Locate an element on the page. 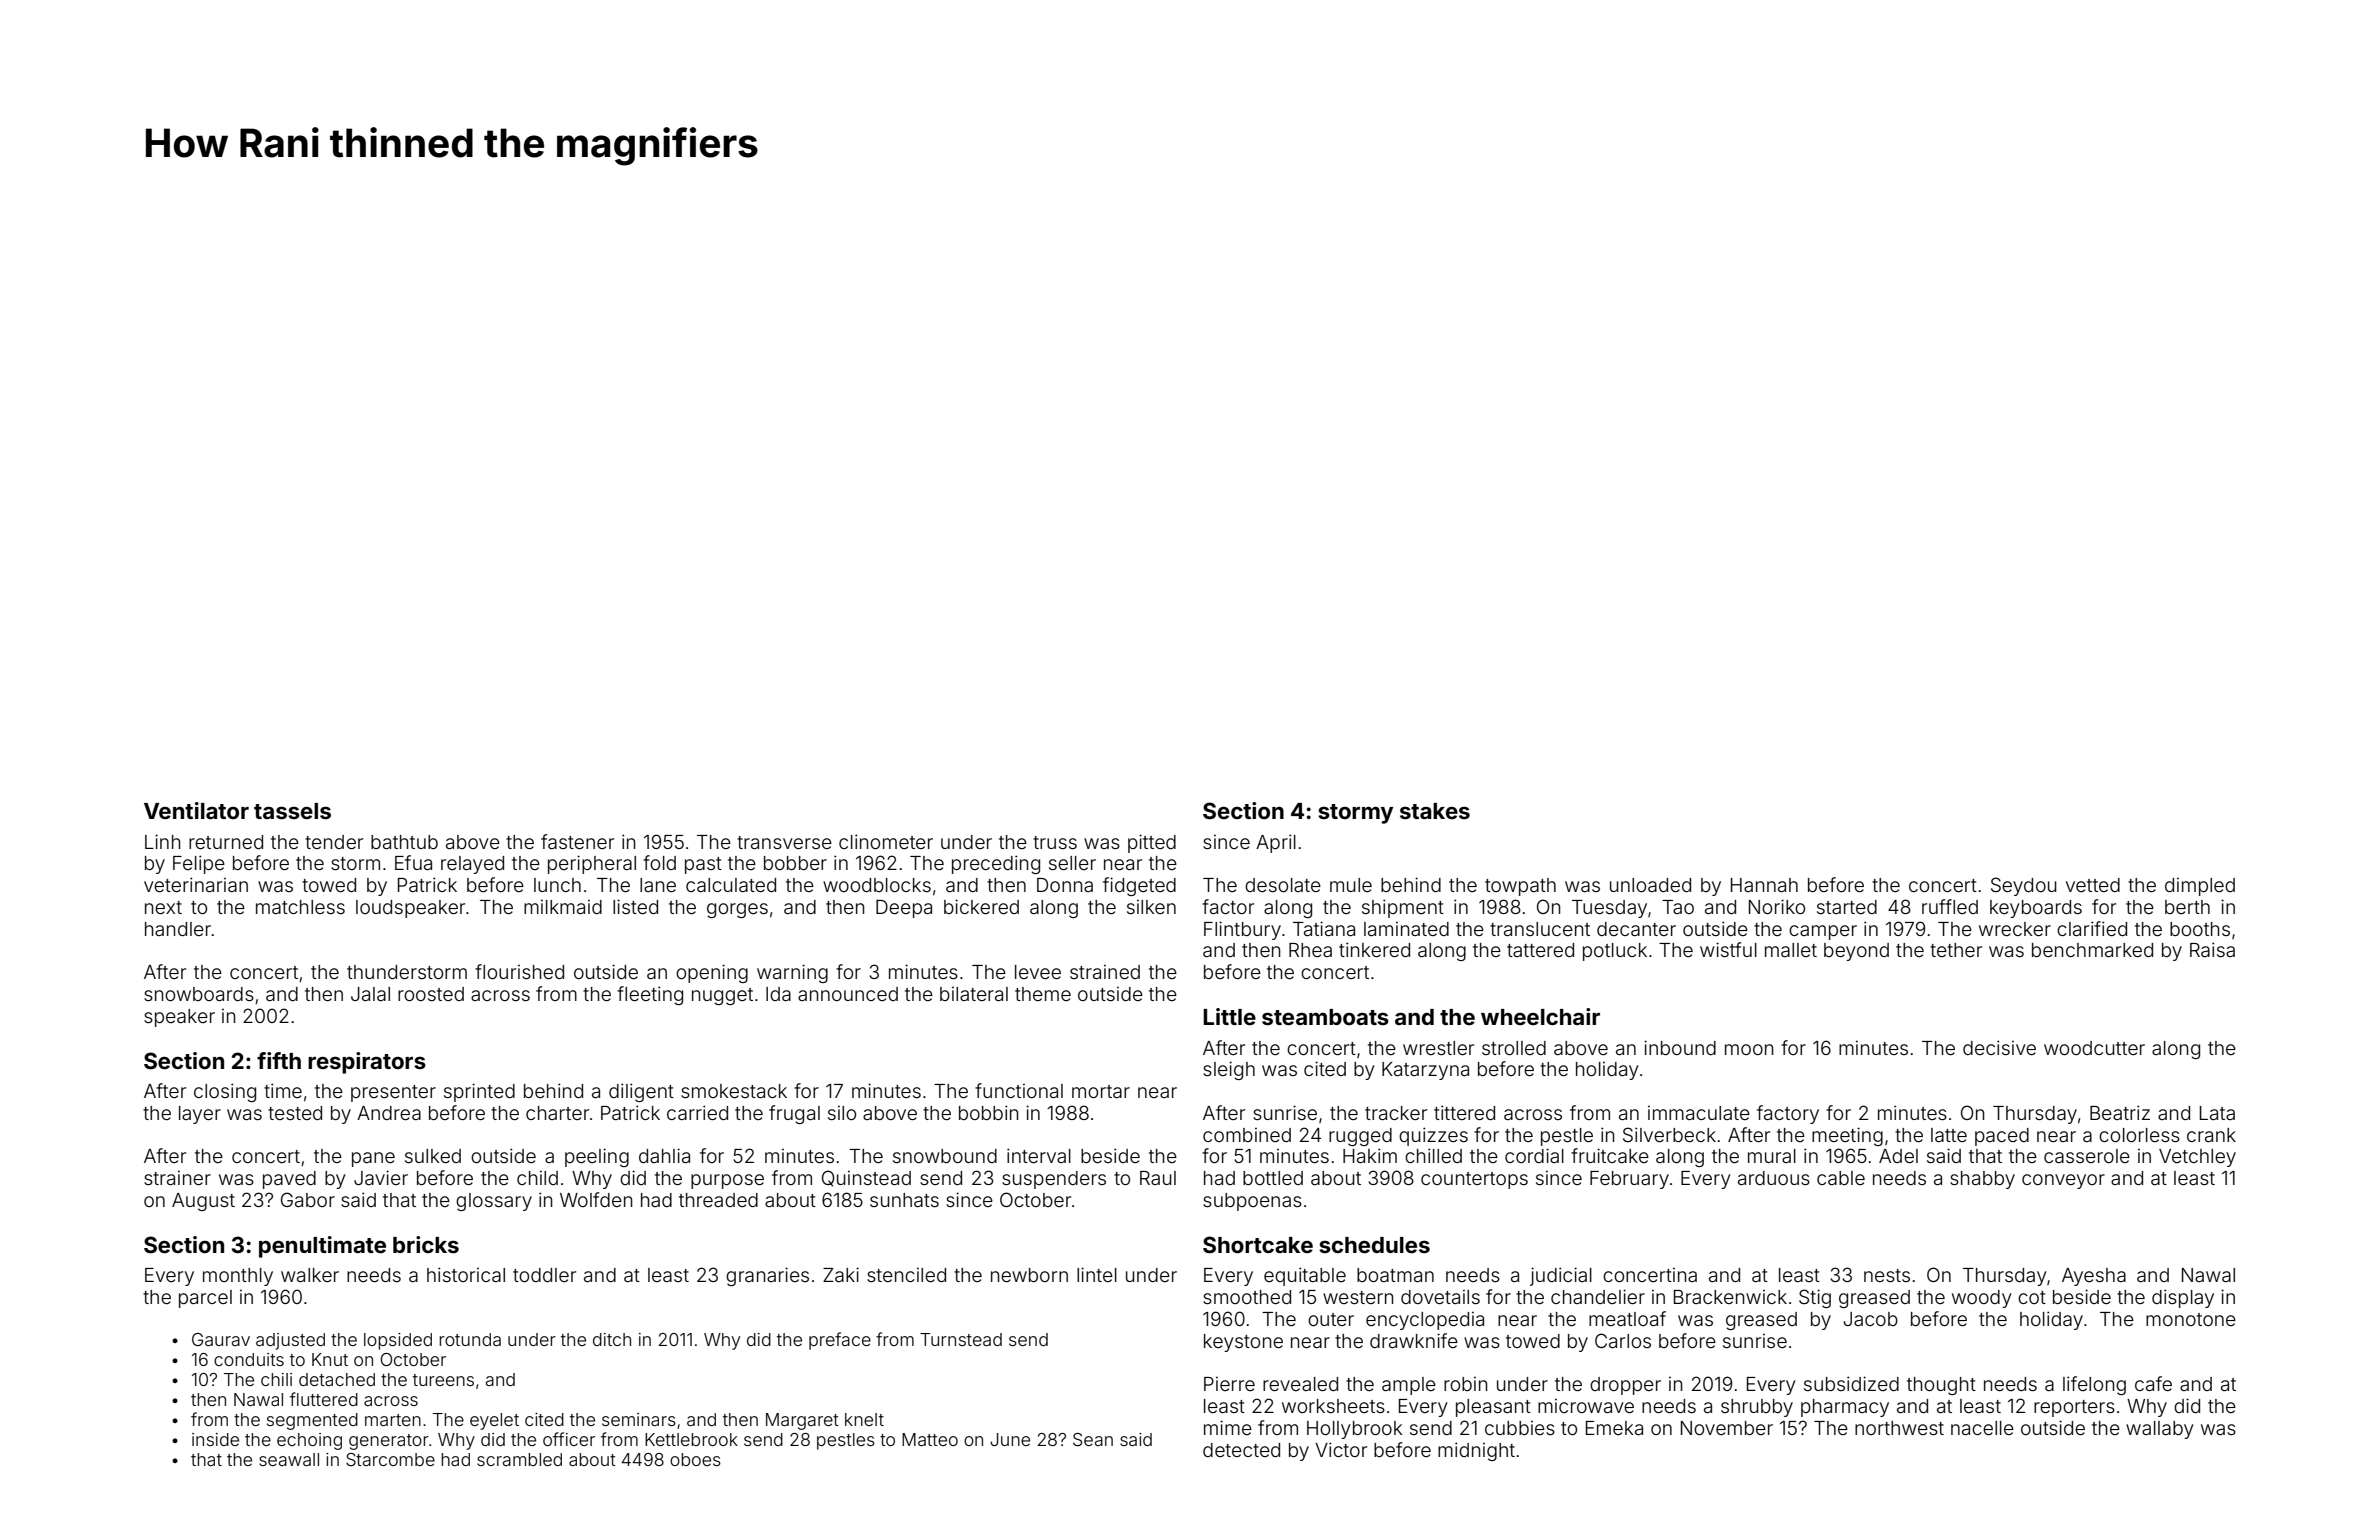  sulked is located at coordinates (433, 1156).
